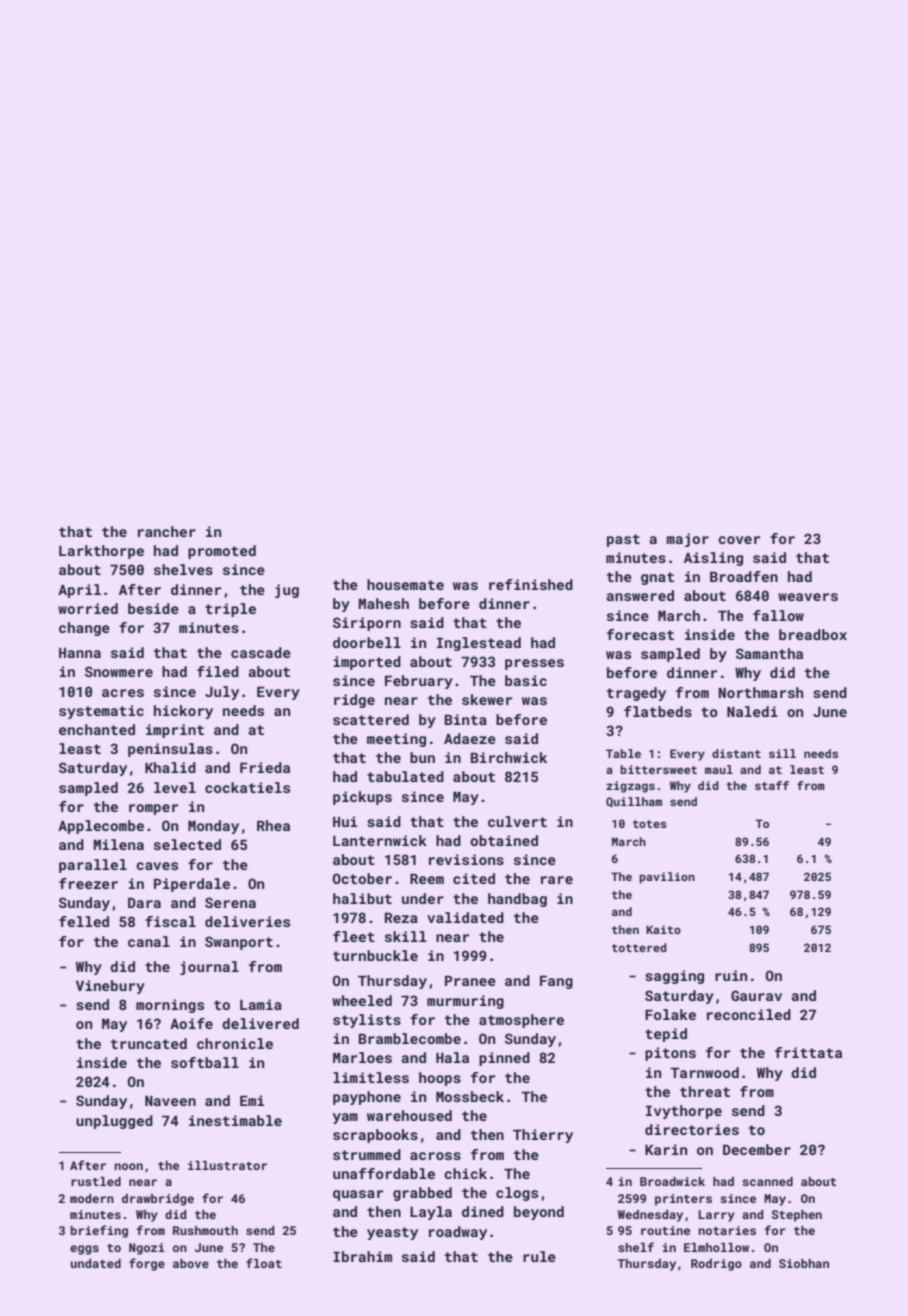  What do you see at coordinates (623, 540) in the screenshot?
I see `past` at bounding box center [623, 540].
